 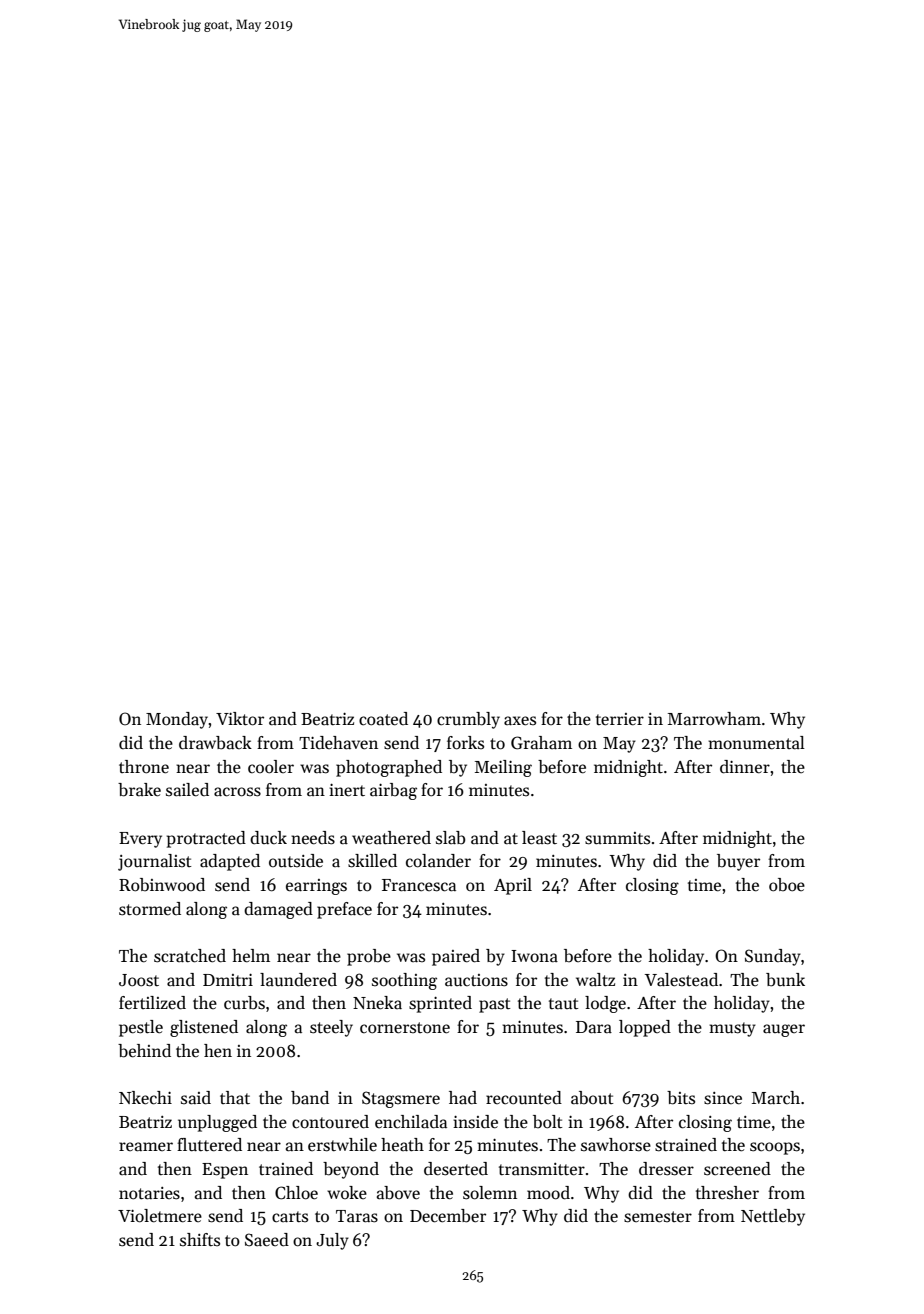 I want to click on Viktor, so click(x=240, y=719).
